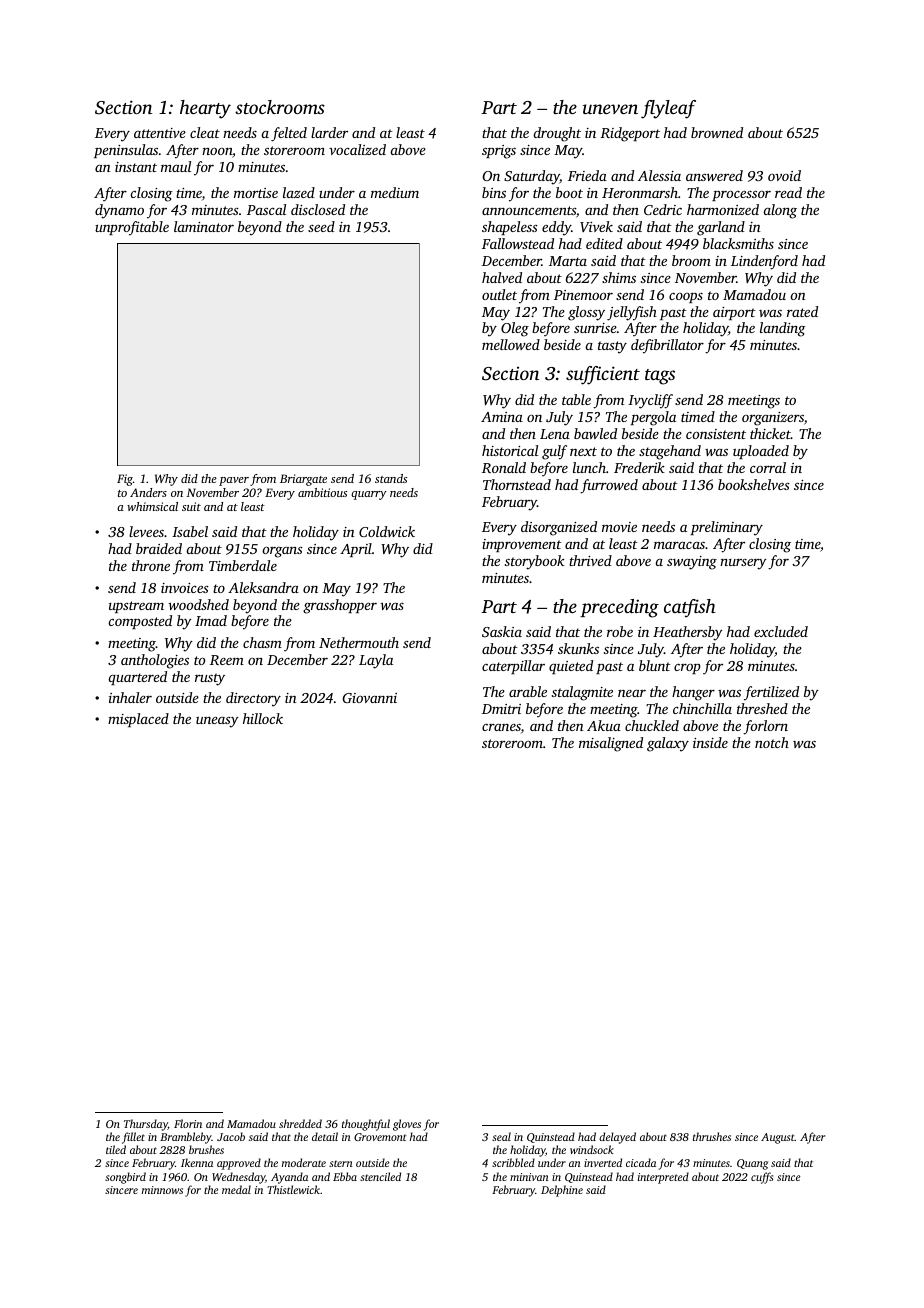 The image size is (924, 1308). Describe the element at coordinates (160, 133) in the screenshot. I see `attentive` at that location.
